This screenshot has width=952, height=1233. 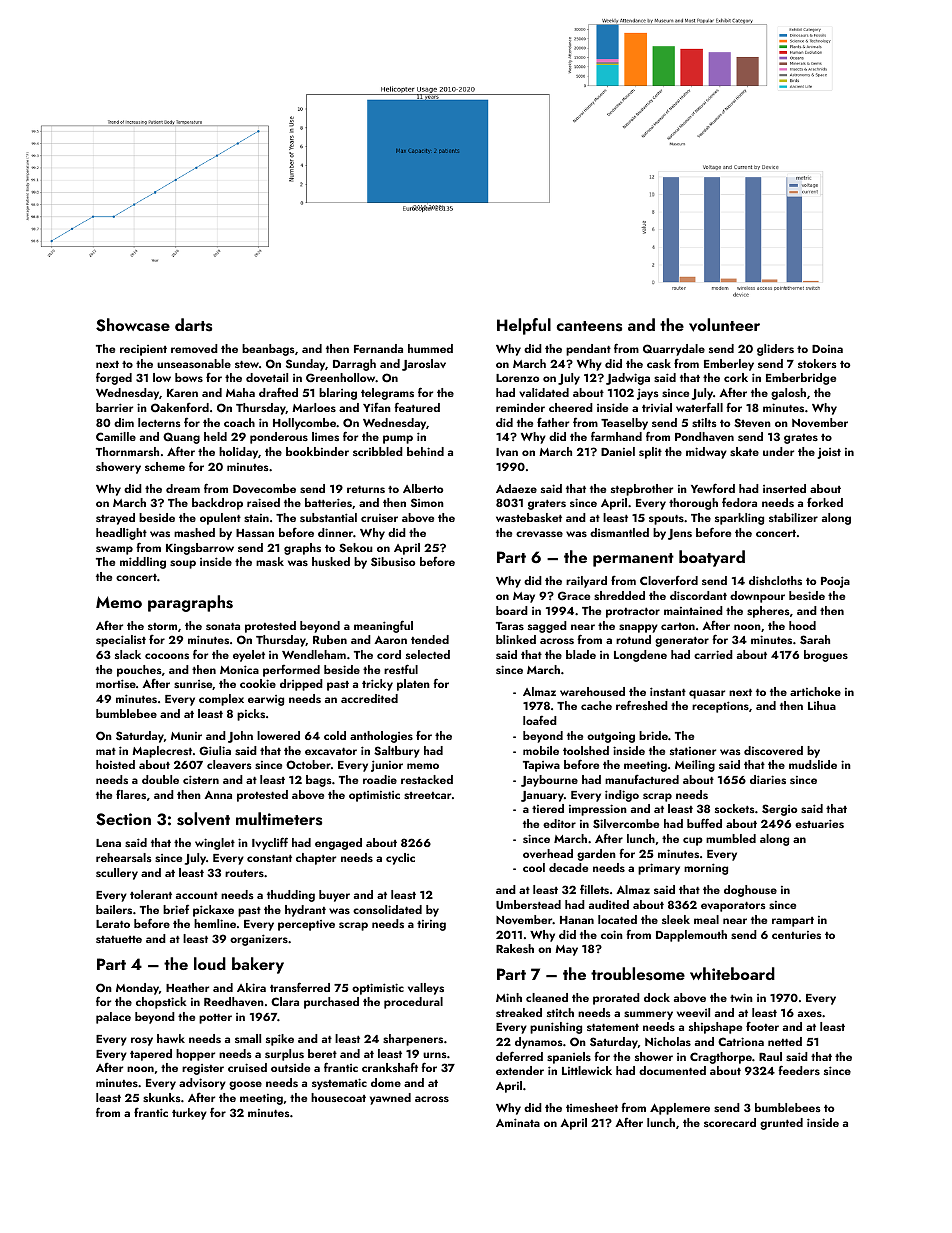 What do you see at coordinates (588, 350) in the screenshot?
I see `pendant` at bounding box center [588, 350].
